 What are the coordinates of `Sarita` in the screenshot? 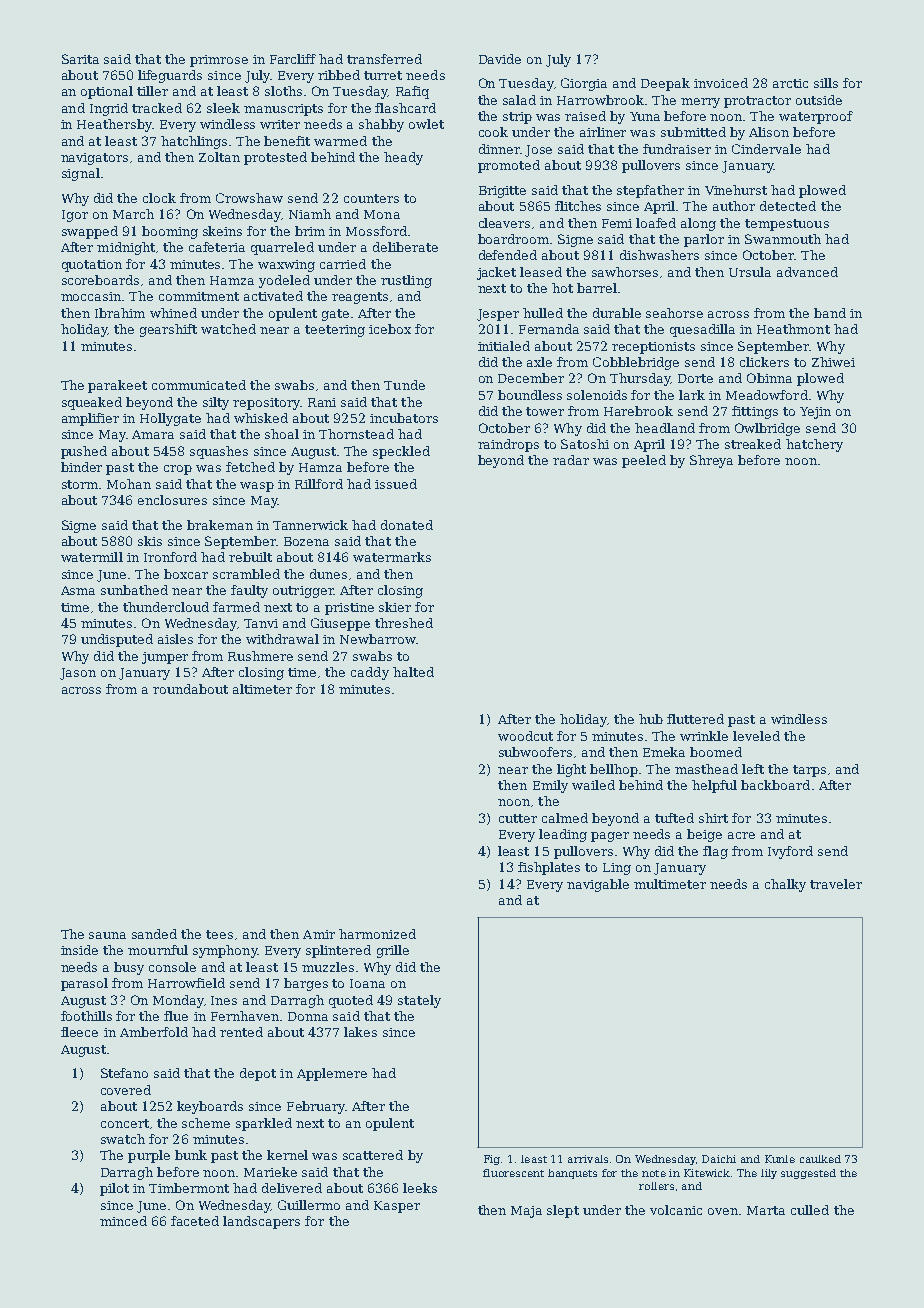 It's located at (80, 59).
